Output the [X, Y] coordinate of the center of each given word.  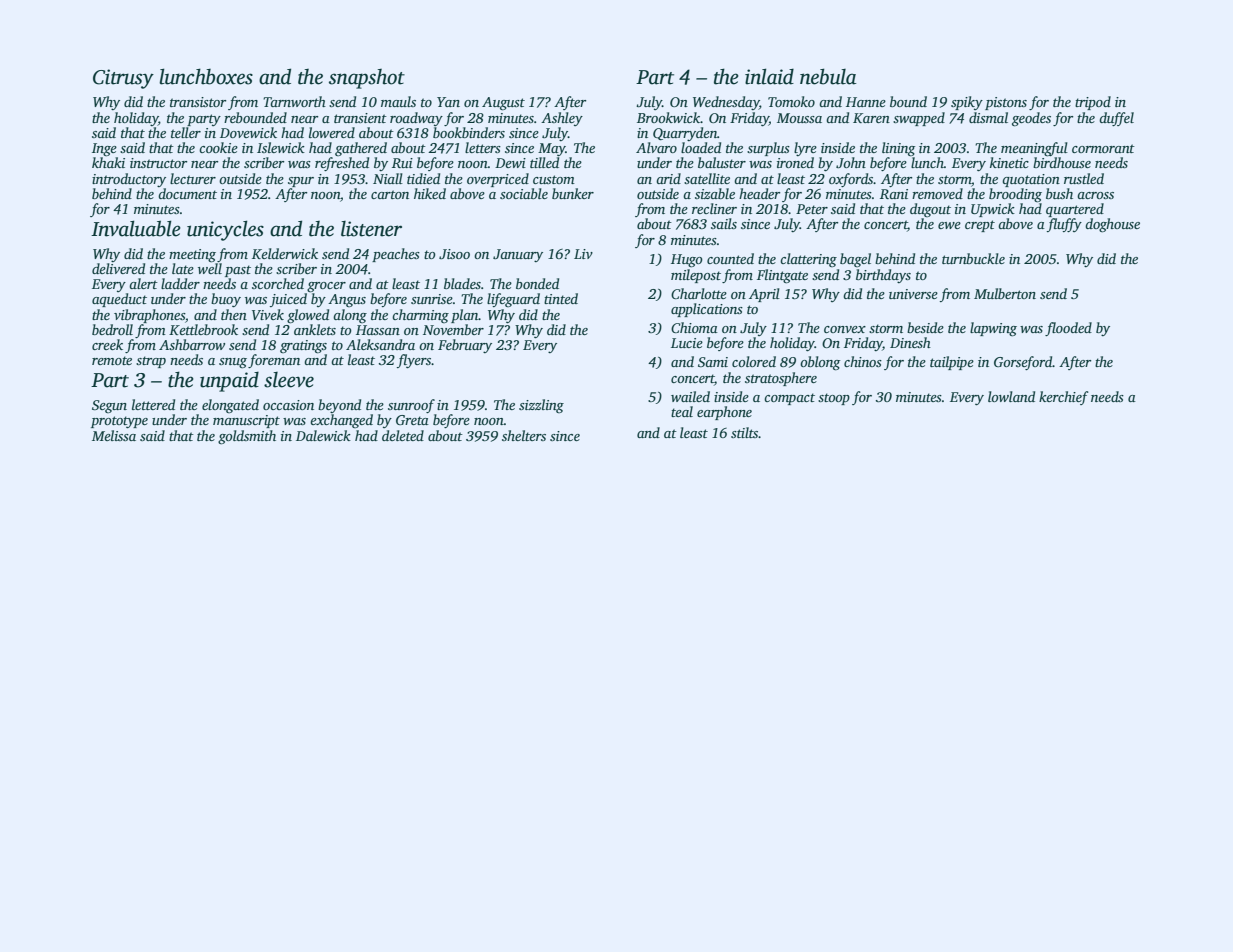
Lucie [687, 343]
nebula [828, 76]
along [350, 316]
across [1095, 195]
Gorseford [1023, 363]
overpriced [498, 180]
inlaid [769, 76]
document [187, 193]
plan [465, 316]
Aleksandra [380, 344]
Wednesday [726, 103]
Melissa [114, 435]
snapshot [367, 79]
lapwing [993, 329]
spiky [967, 103]
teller [186, 132]
